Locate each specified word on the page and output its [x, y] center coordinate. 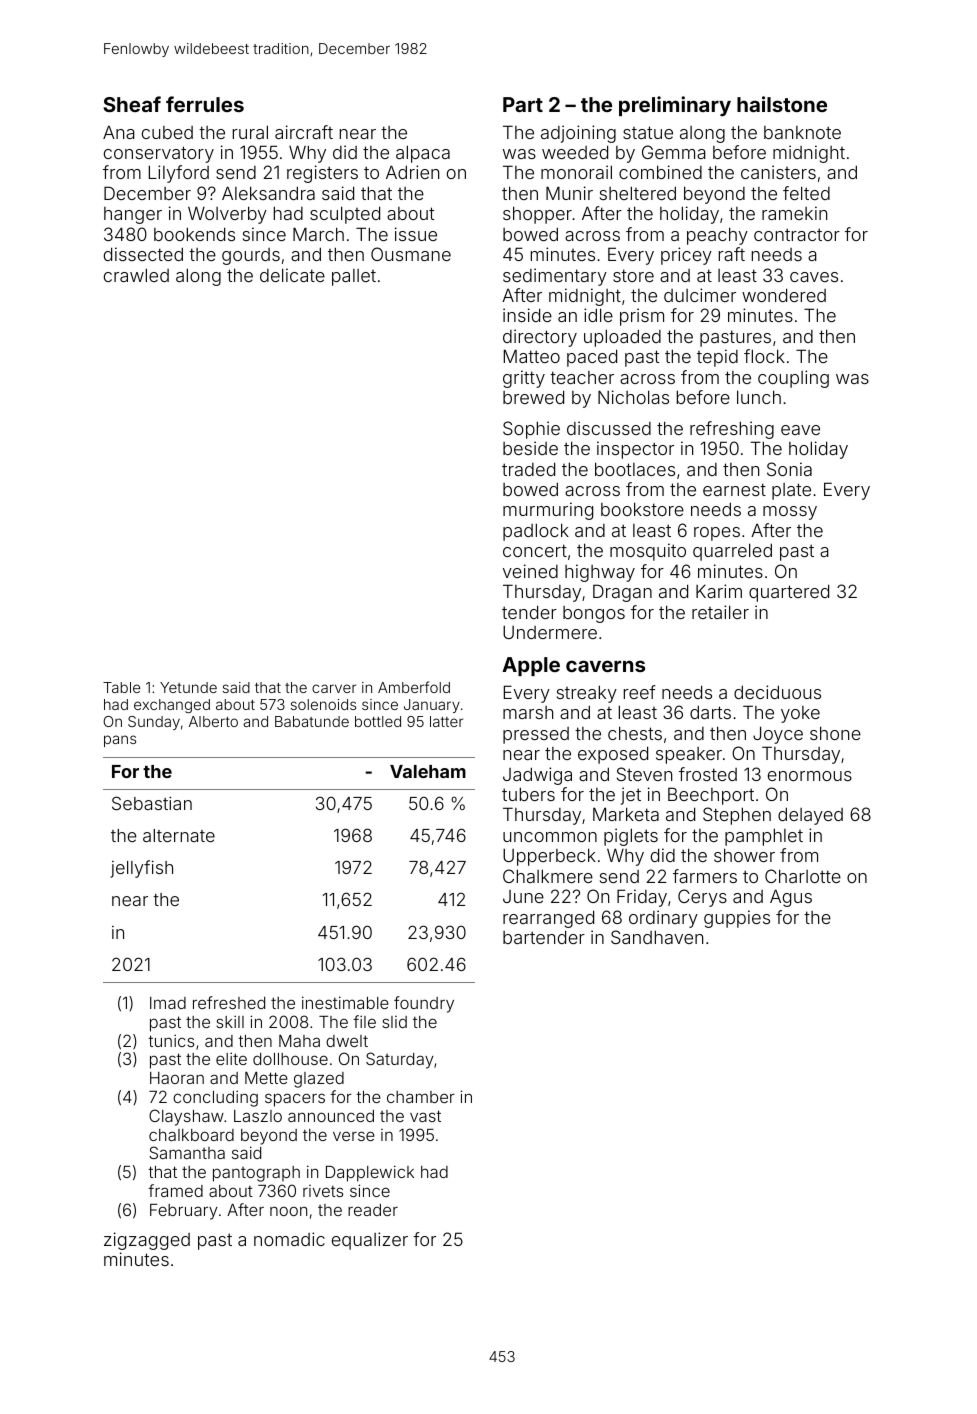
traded [528, 469]
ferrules [205, 104]
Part [523, 104]
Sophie [531, 430]
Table [121, 687]
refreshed [229, 1002]
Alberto [213, 721]
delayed [810, 816]
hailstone [782, 104]
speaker [689, 755]
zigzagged [147, 1241]
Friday [642, 898]
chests [635, 733]
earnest [734, 489]
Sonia [789, 469]
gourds [251, 256]
